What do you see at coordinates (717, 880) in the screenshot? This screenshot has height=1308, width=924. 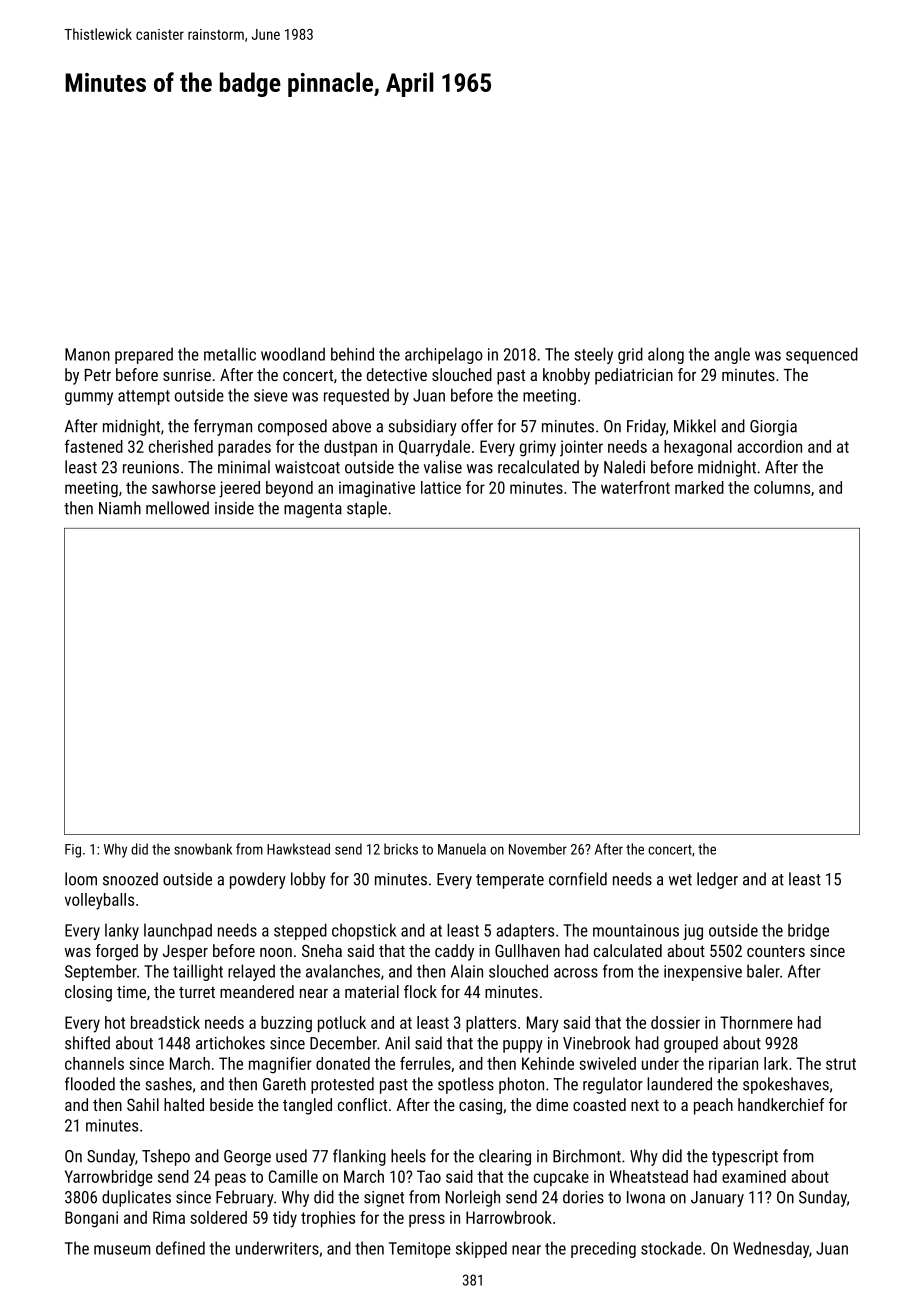 I see `ledger` at bounding box center [717, 880].
